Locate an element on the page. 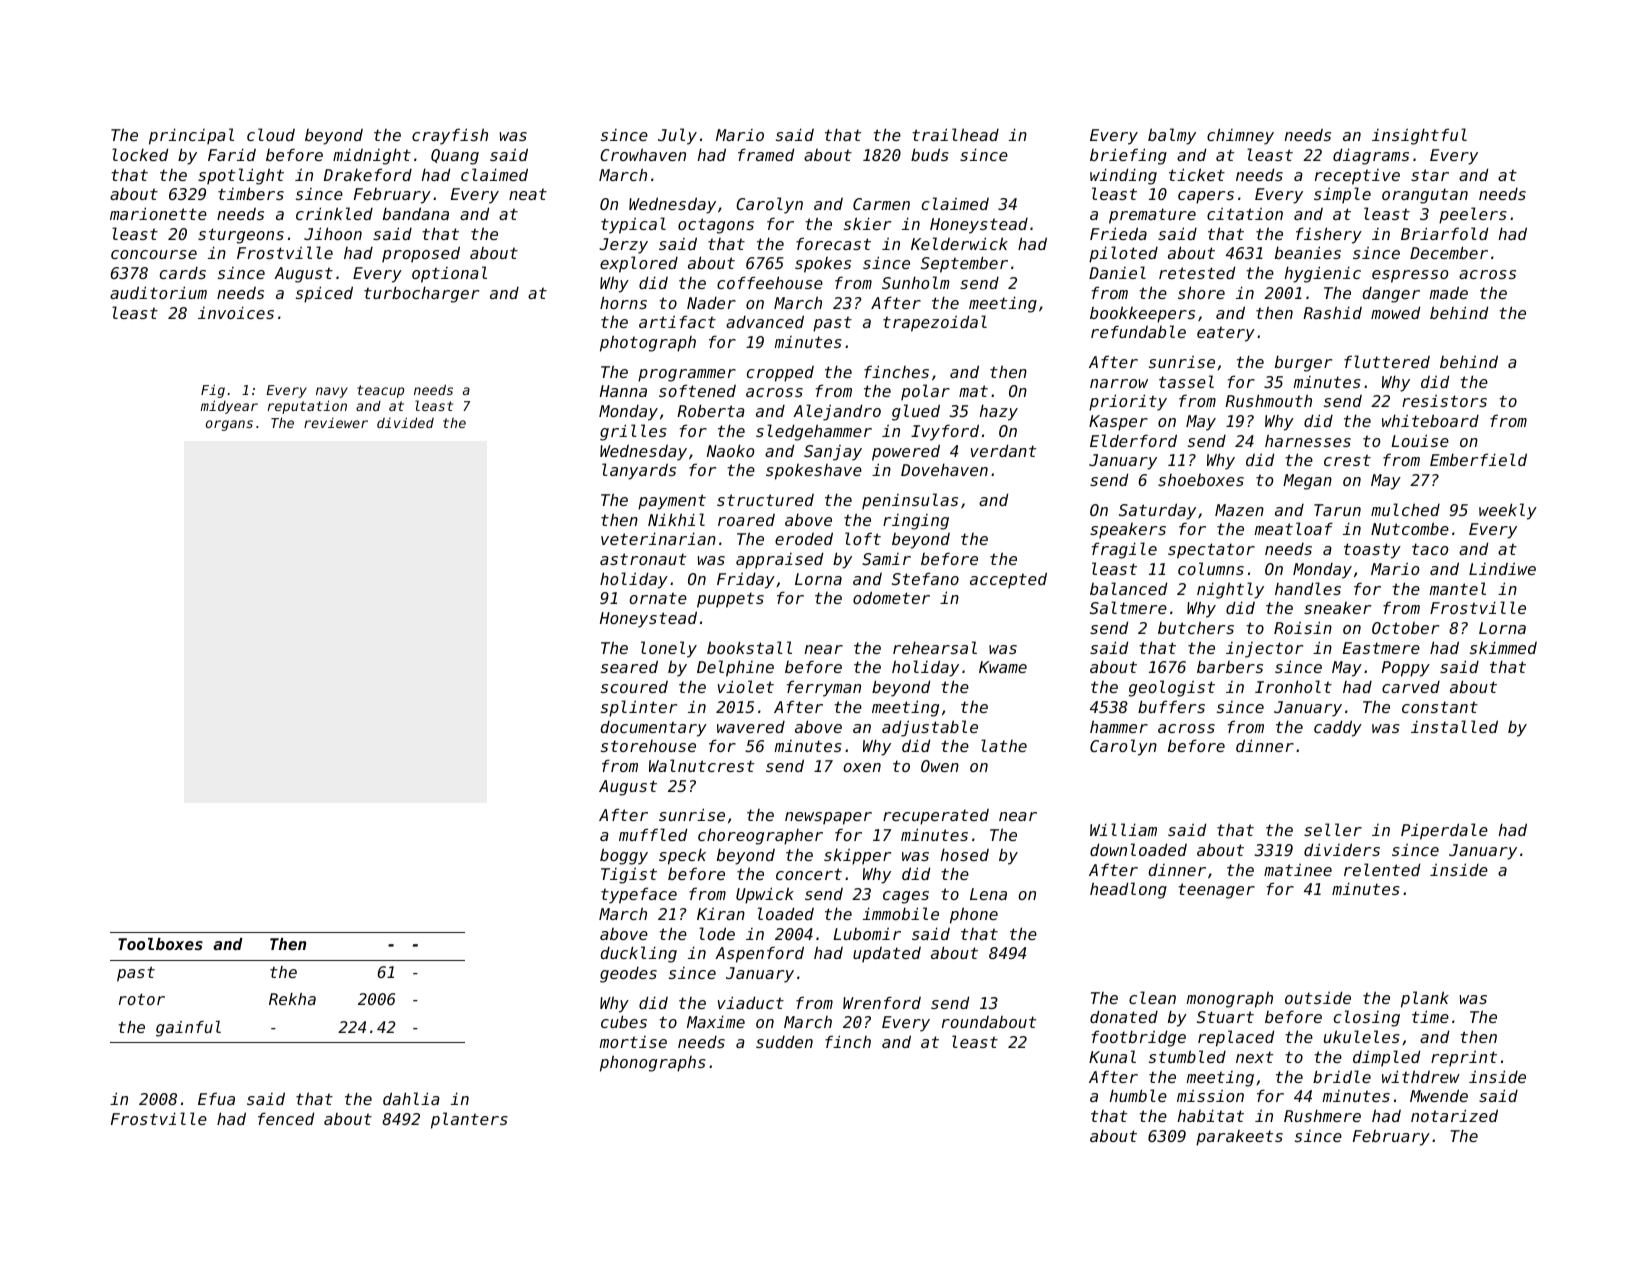  phonographs is located at coordinates (653, 1063).
